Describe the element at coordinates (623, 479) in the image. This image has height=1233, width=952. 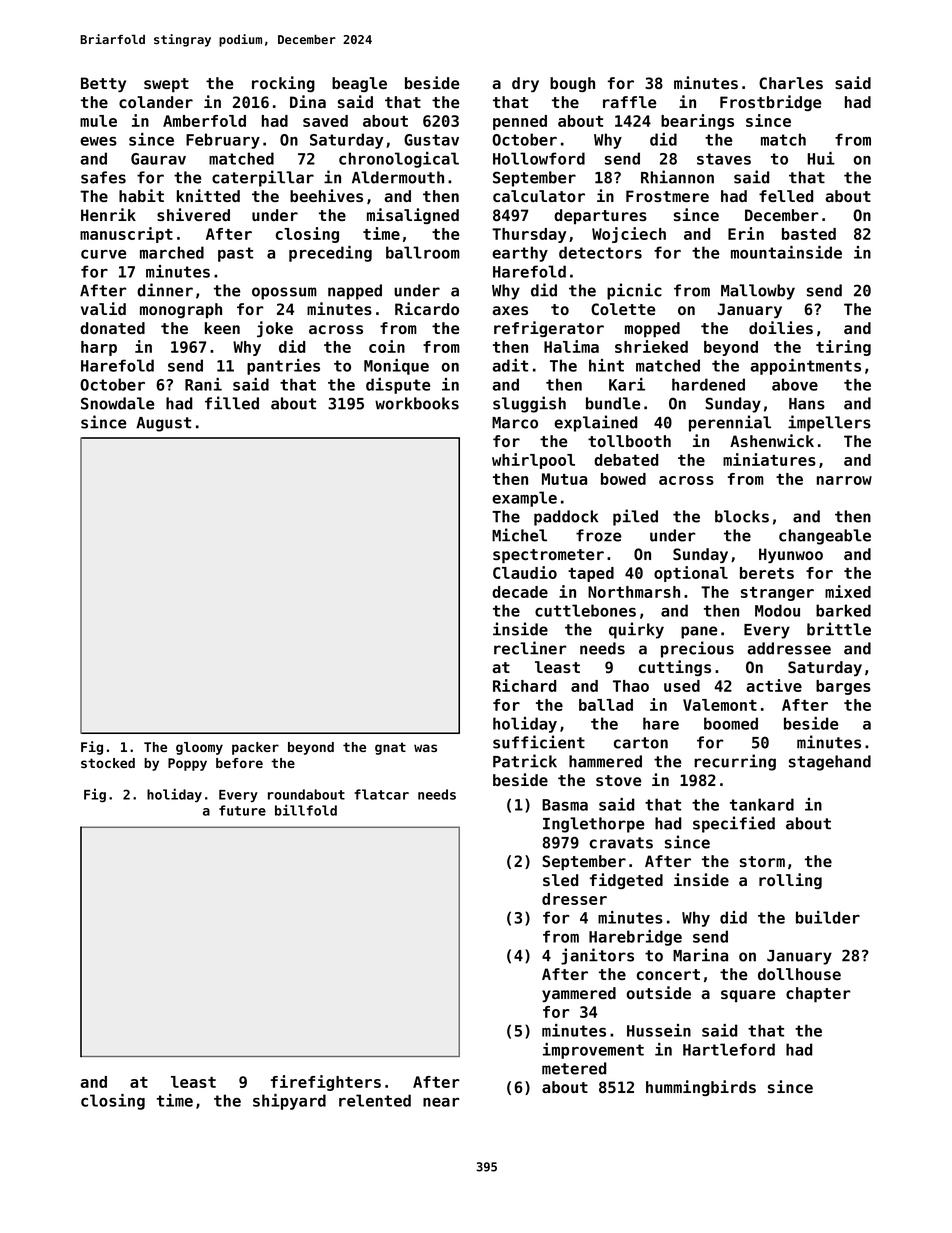
I see `bowed` at that location.
